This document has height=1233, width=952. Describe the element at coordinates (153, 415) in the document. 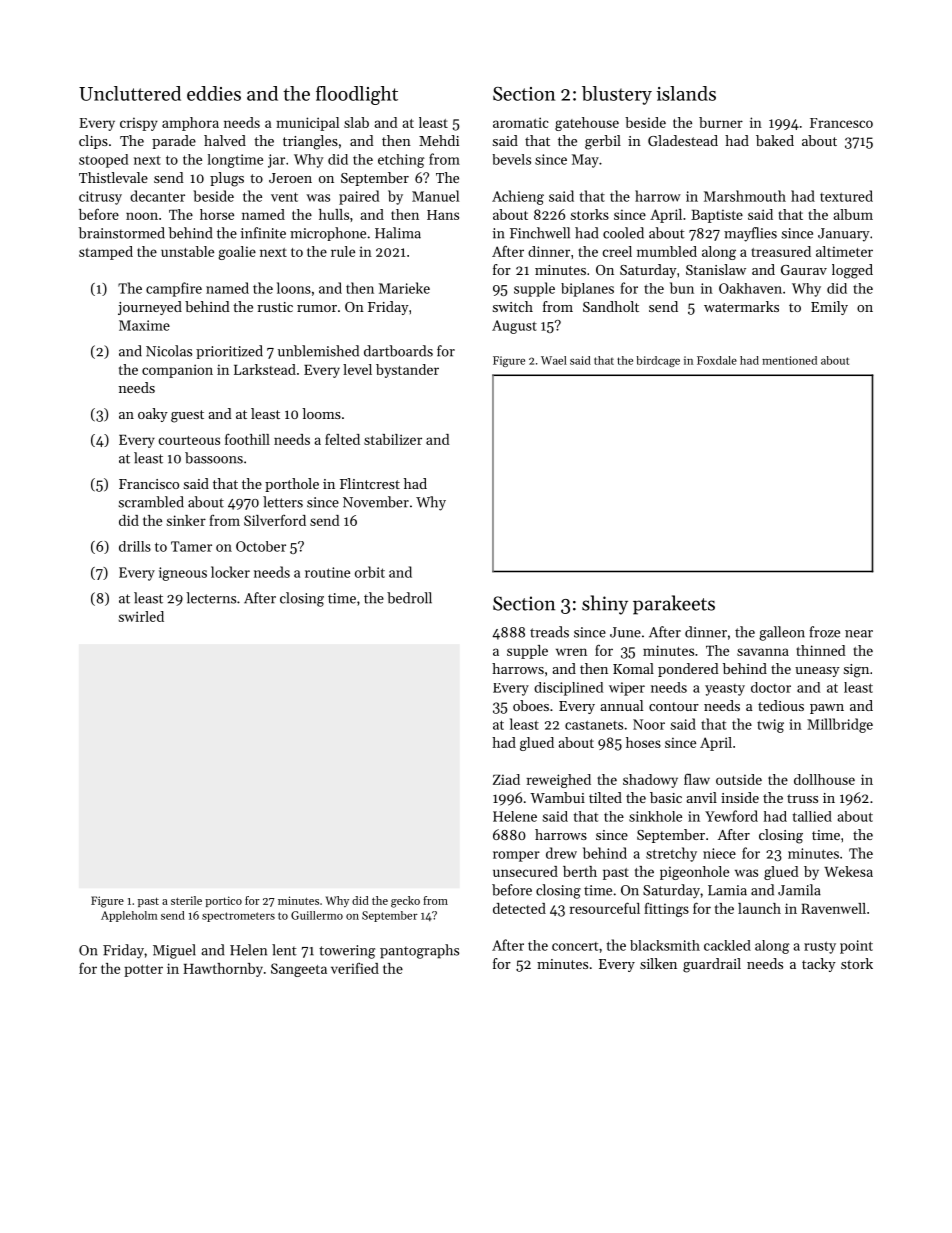

I see `oaky` at that location.
